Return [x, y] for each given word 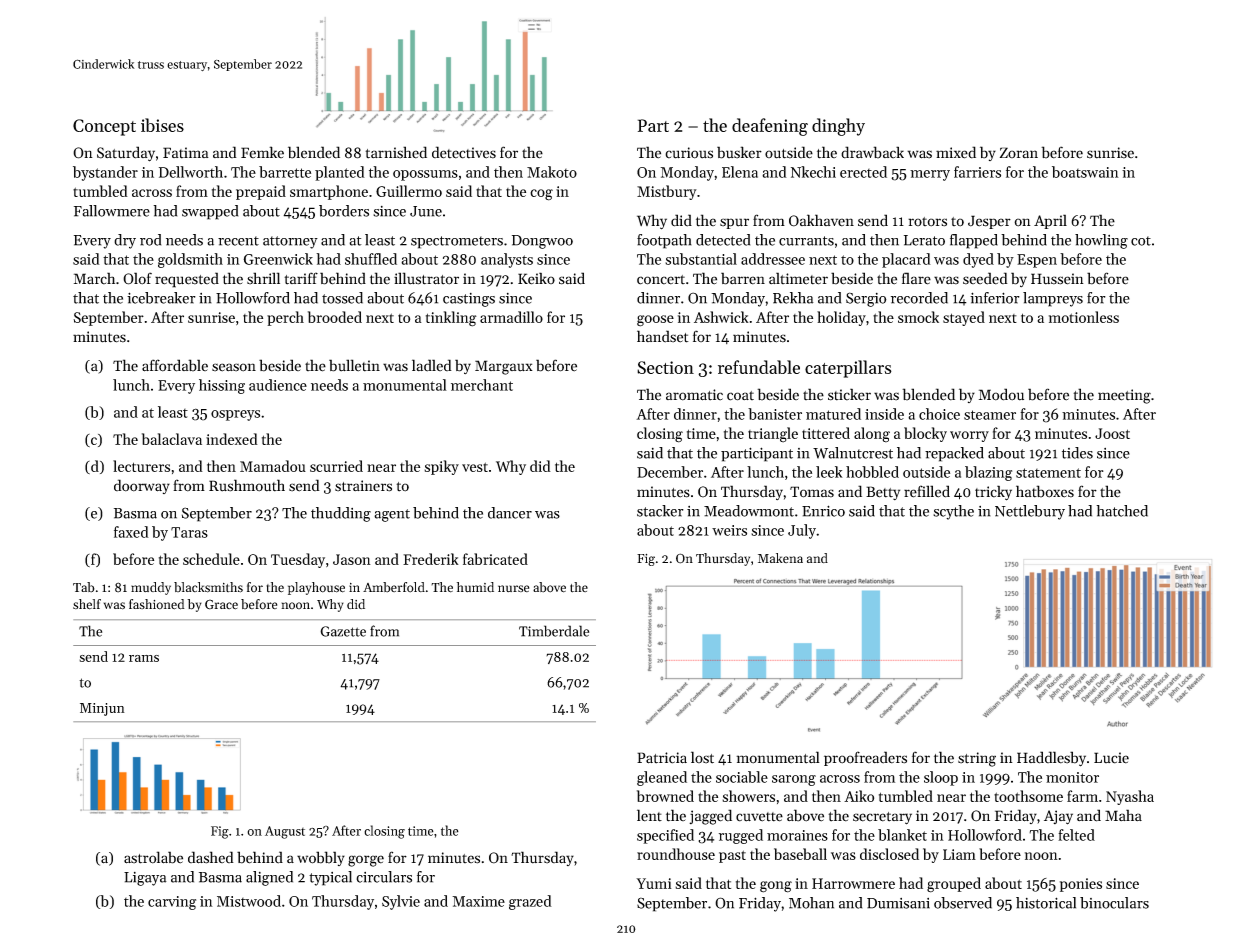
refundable [759, 367]
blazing [988, 473]
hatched [1122, 511]
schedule [211, 559]
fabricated [495, 559]
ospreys [235, 415]
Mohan [811, 903]
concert [661, 280]
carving [172, 903]
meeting [1124, 396]
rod [150, 240]
